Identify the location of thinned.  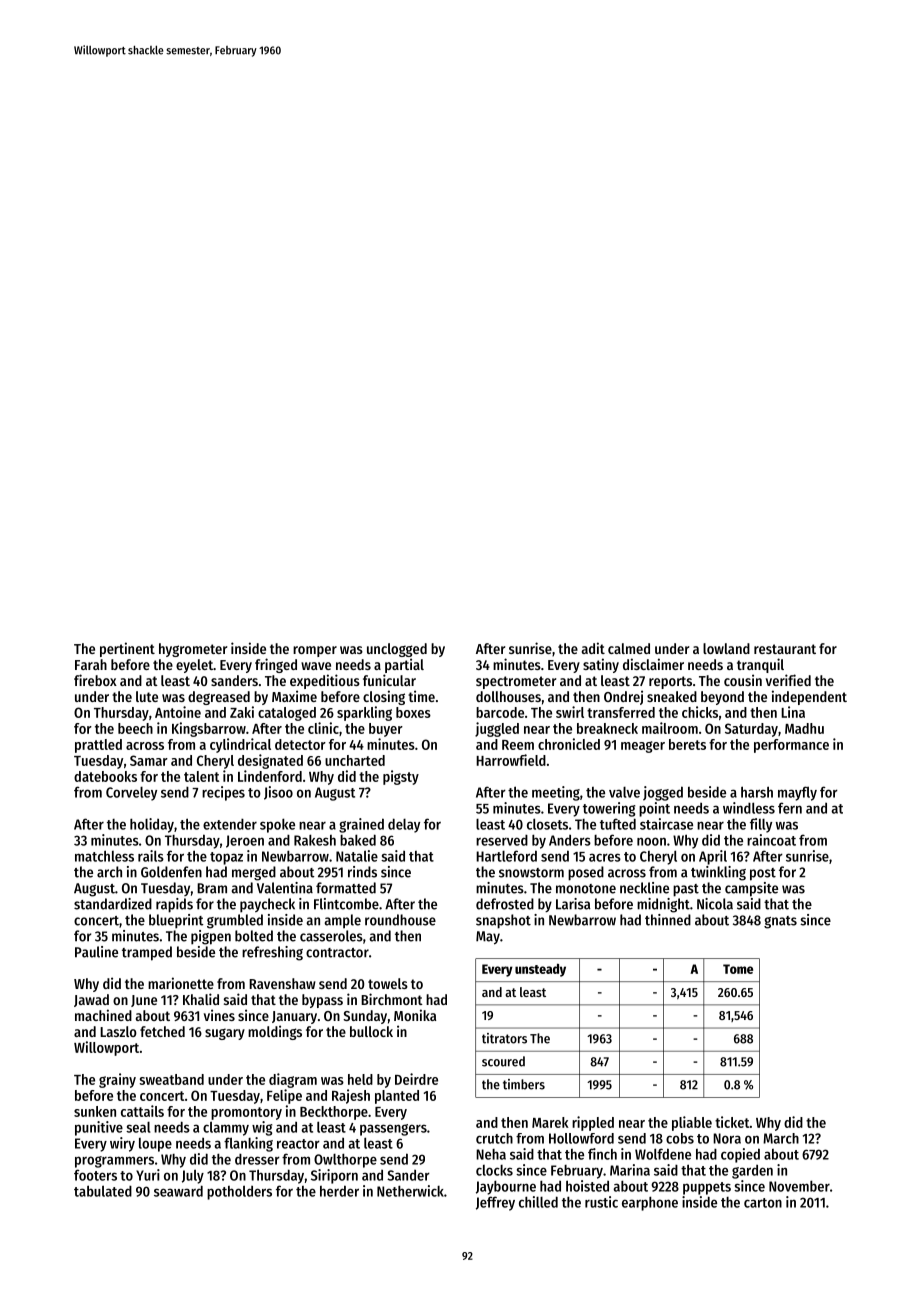
(668, 920).
